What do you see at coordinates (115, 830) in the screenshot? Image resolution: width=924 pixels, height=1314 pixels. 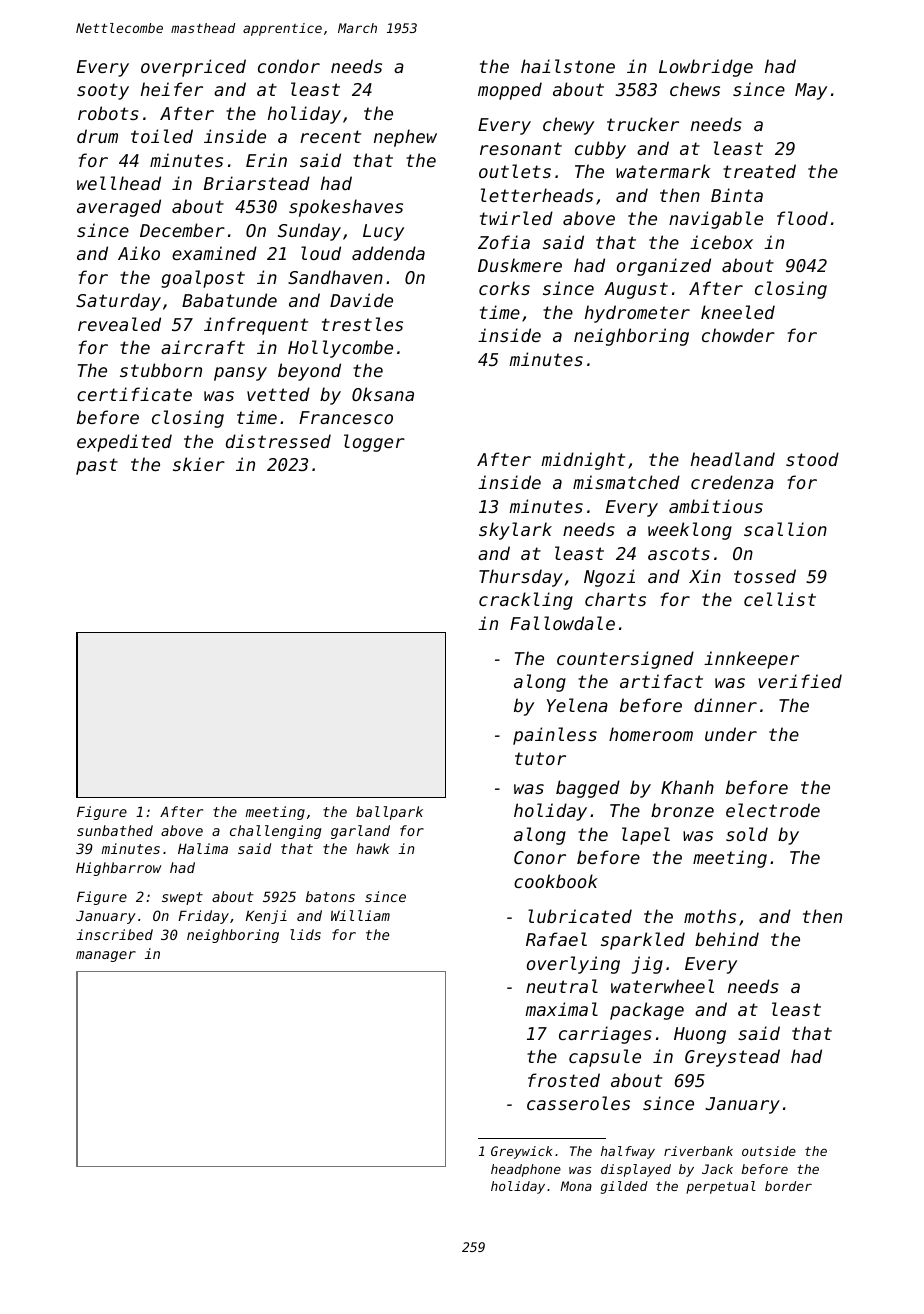 I see `sunbathed` at bounding box center [115, 830].
